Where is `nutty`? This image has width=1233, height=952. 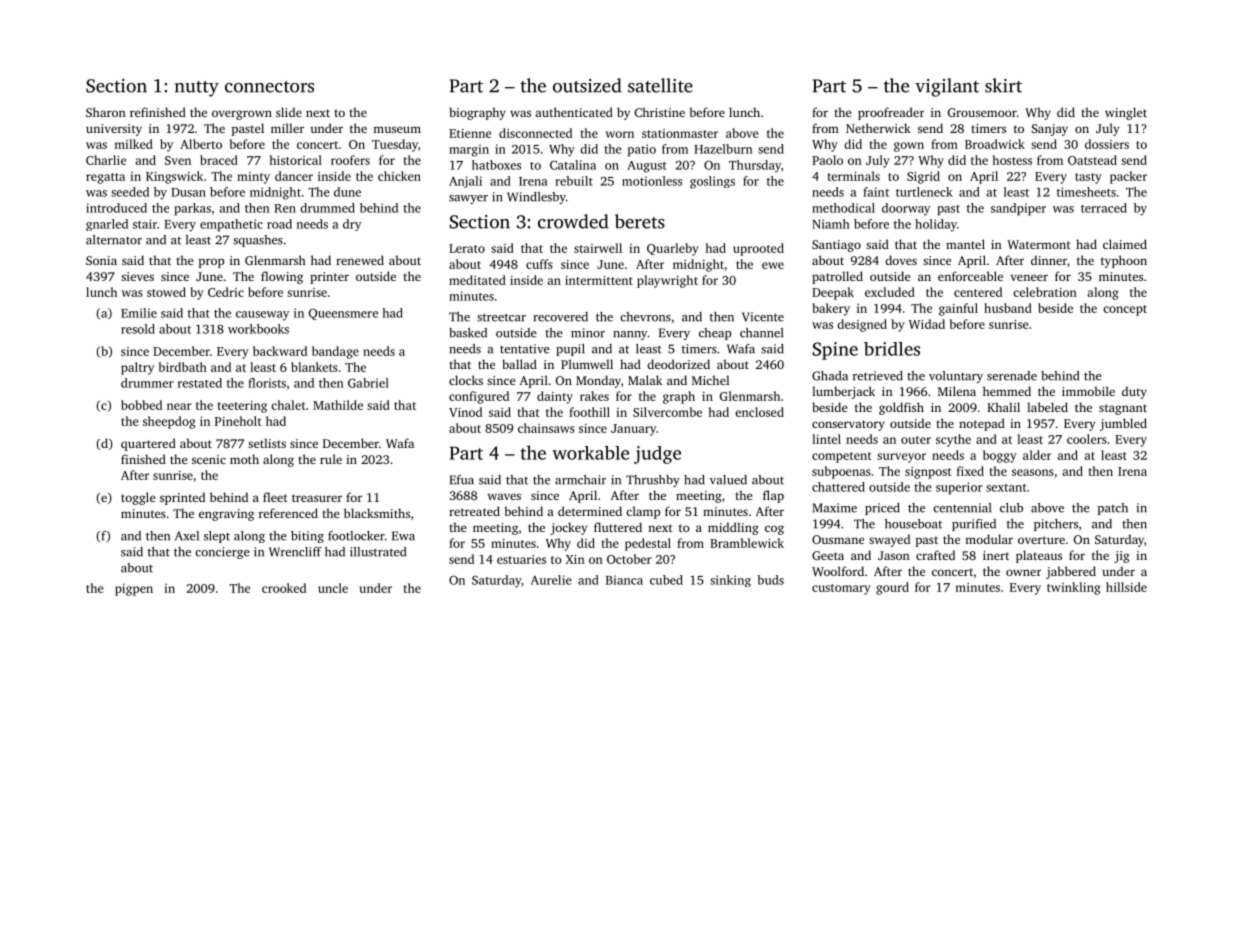
nutty is located at coordinates (197, 89).
